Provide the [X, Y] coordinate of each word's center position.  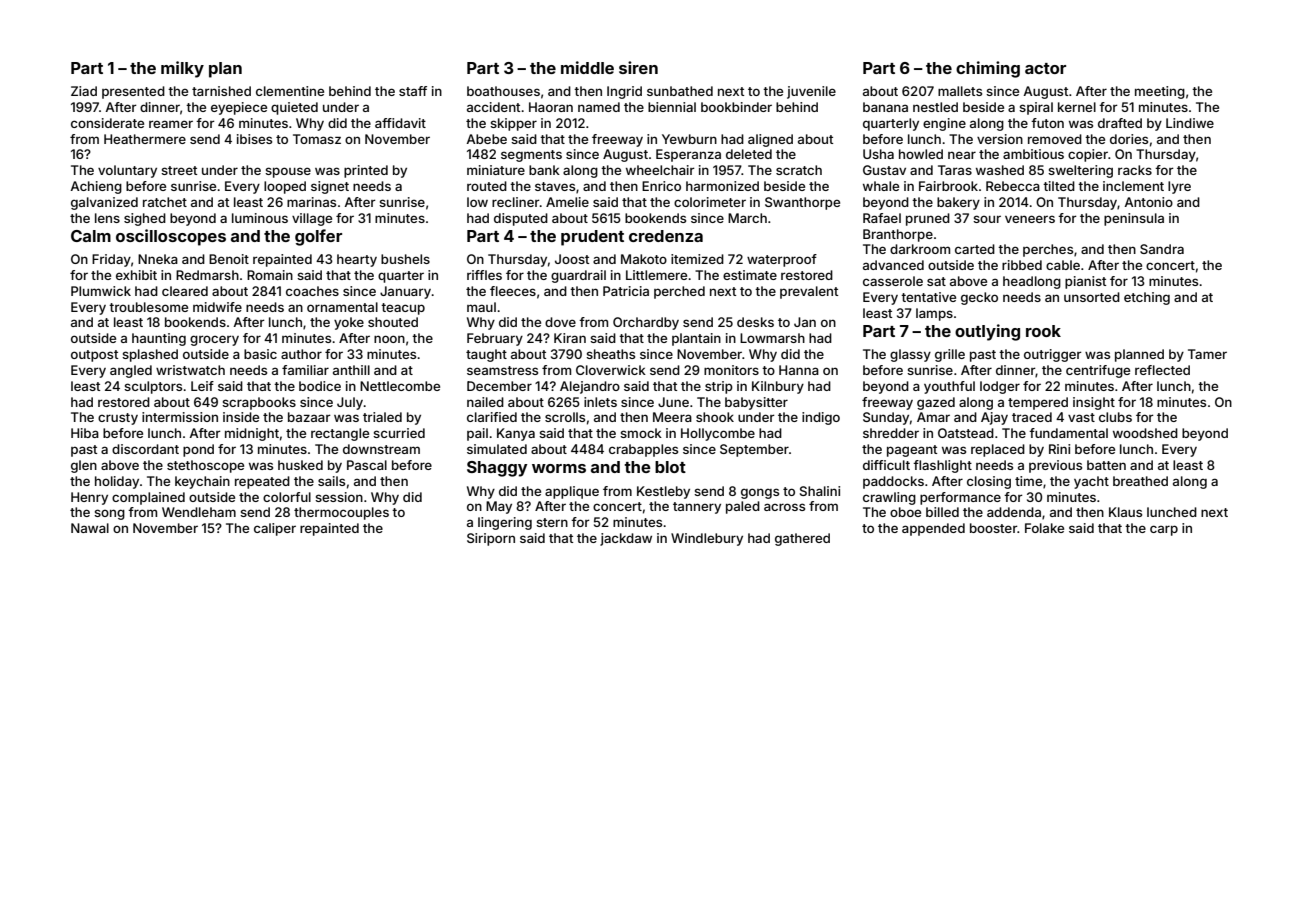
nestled [935, 107]
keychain [202, 482]
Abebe [486, 139]
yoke [349, 323]
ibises [254, 139]
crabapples [643, 450]
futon [1047, 123]
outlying [987, 332]
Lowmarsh [772, 338]
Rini [1059, 449]
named [599, 107]
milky [182, 69]
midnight [252, 434]
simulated [497, 449]
